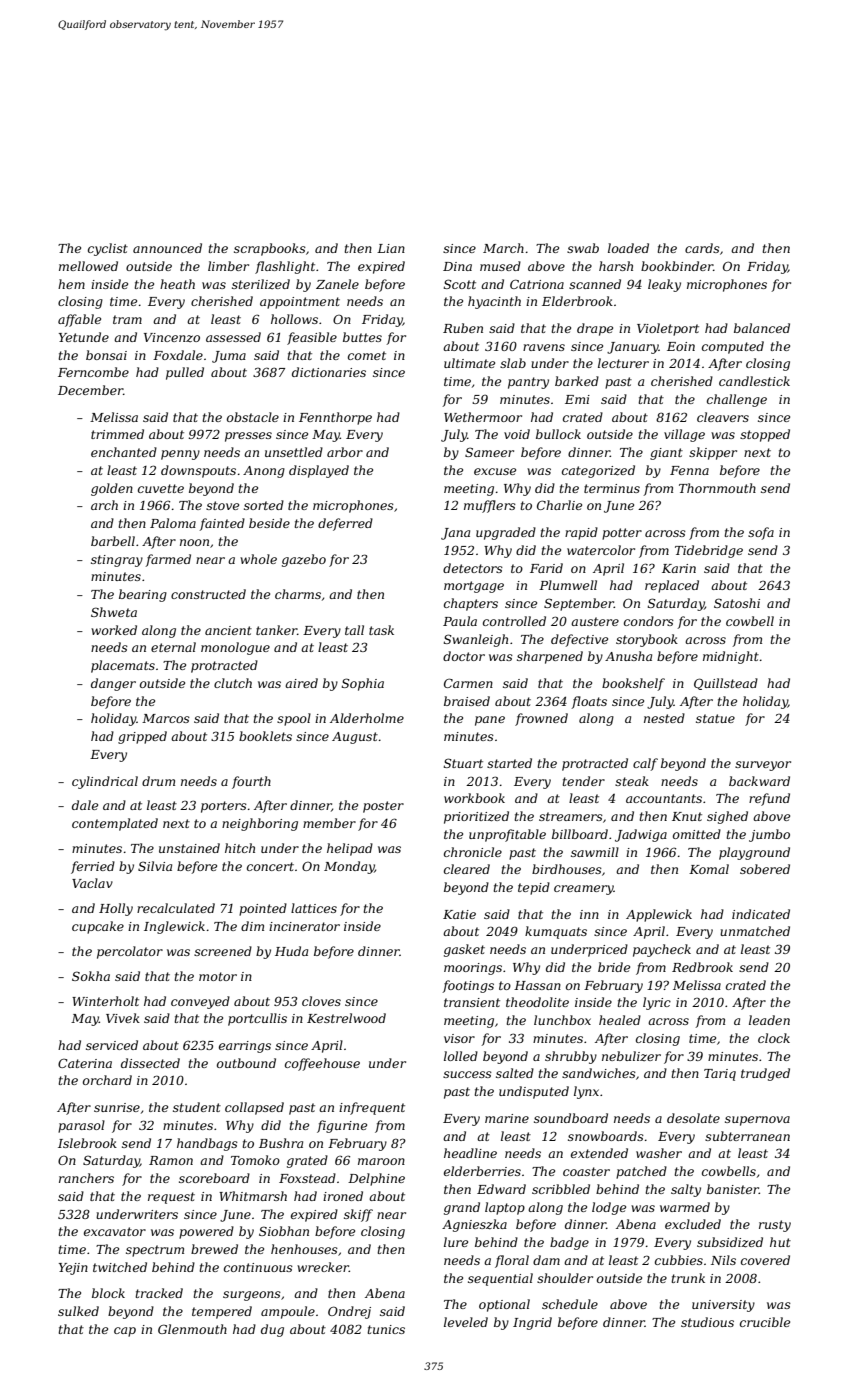 This document has height=1400, width=849. Describe the element at coordinates (462, 1208) in the document. I see `grand` at that location.
